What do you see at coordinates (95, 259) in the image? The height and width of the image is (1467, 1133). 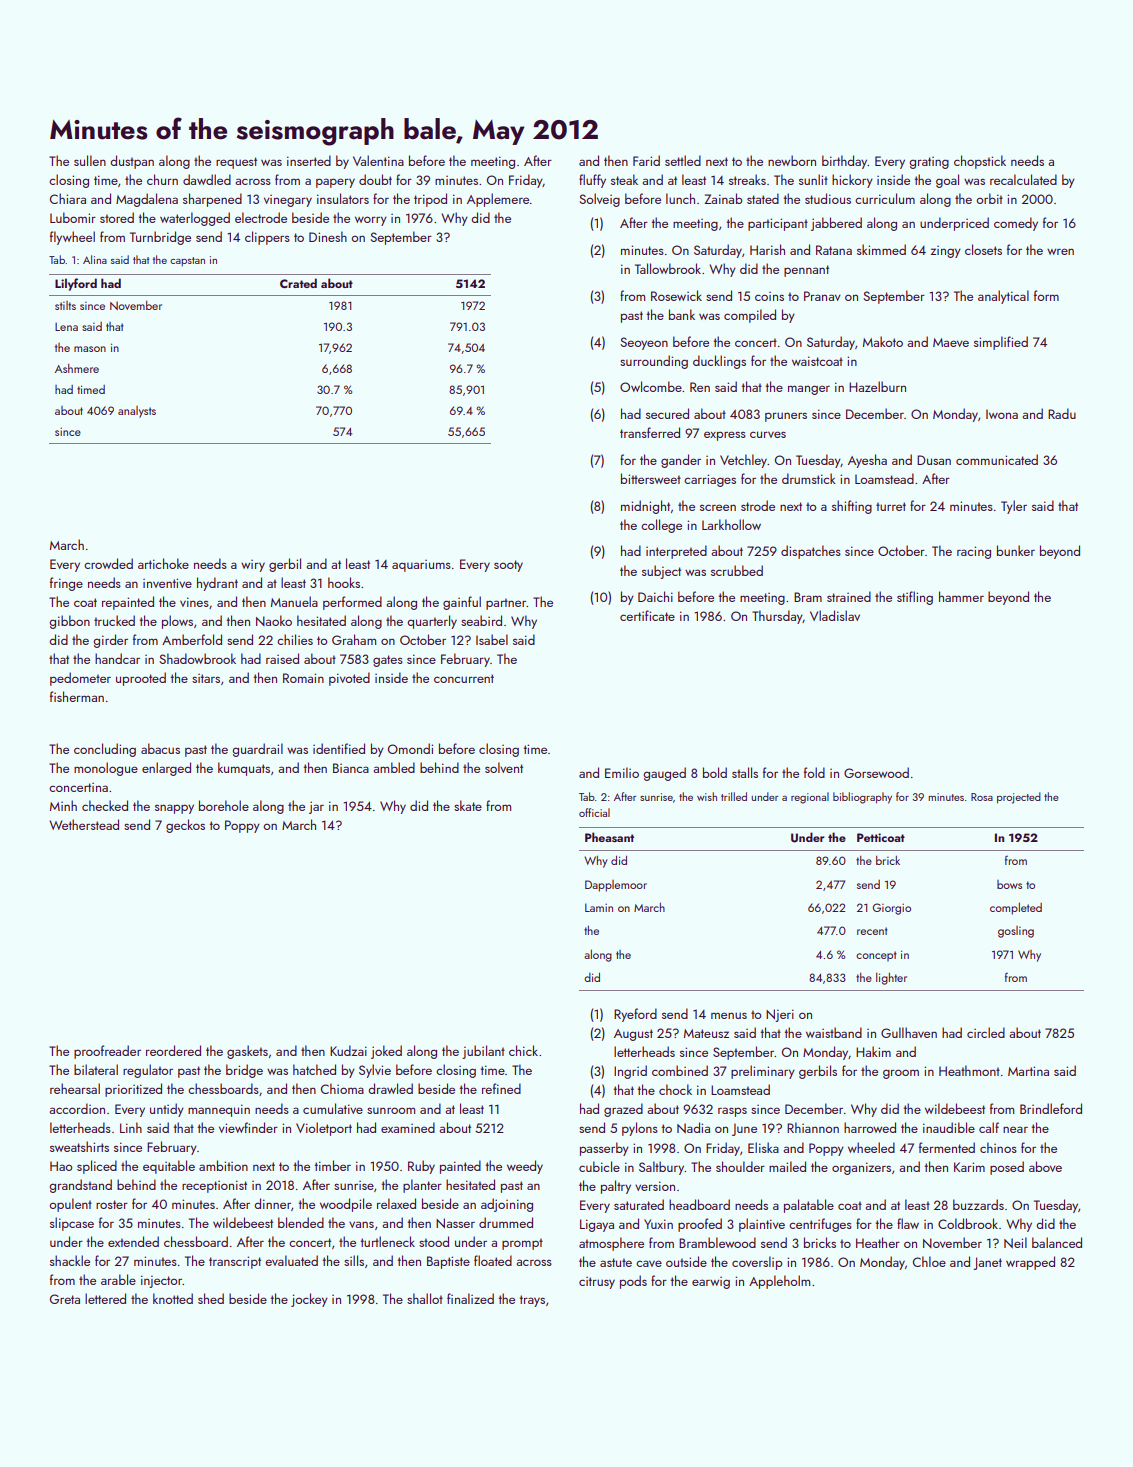 I see `Alina` at bounding box center [95, 259].
